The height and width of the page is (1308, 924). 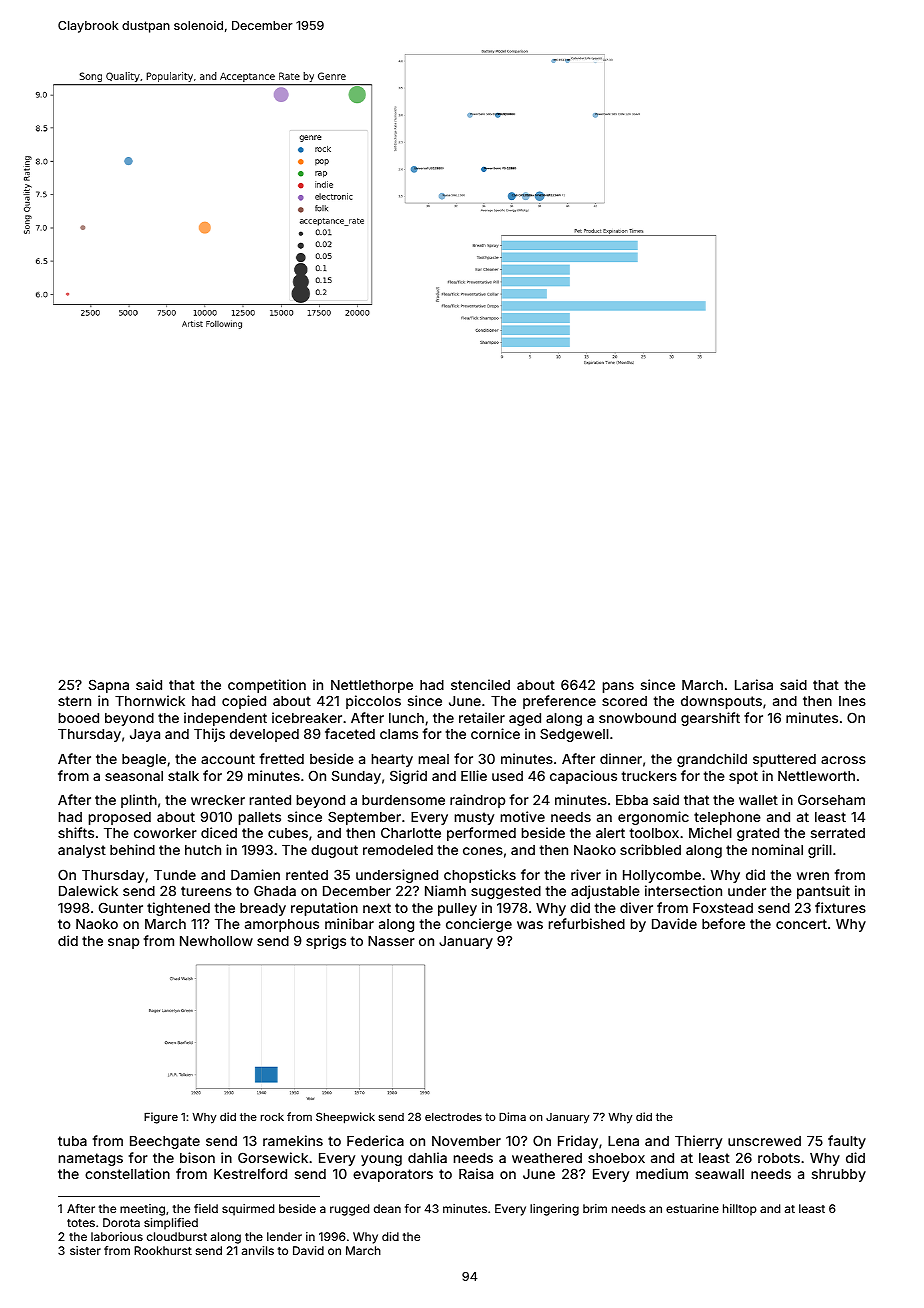 What do you see at coordinates (618, 687) in the page?
I see `pans` at bounding box center [618, 687].
